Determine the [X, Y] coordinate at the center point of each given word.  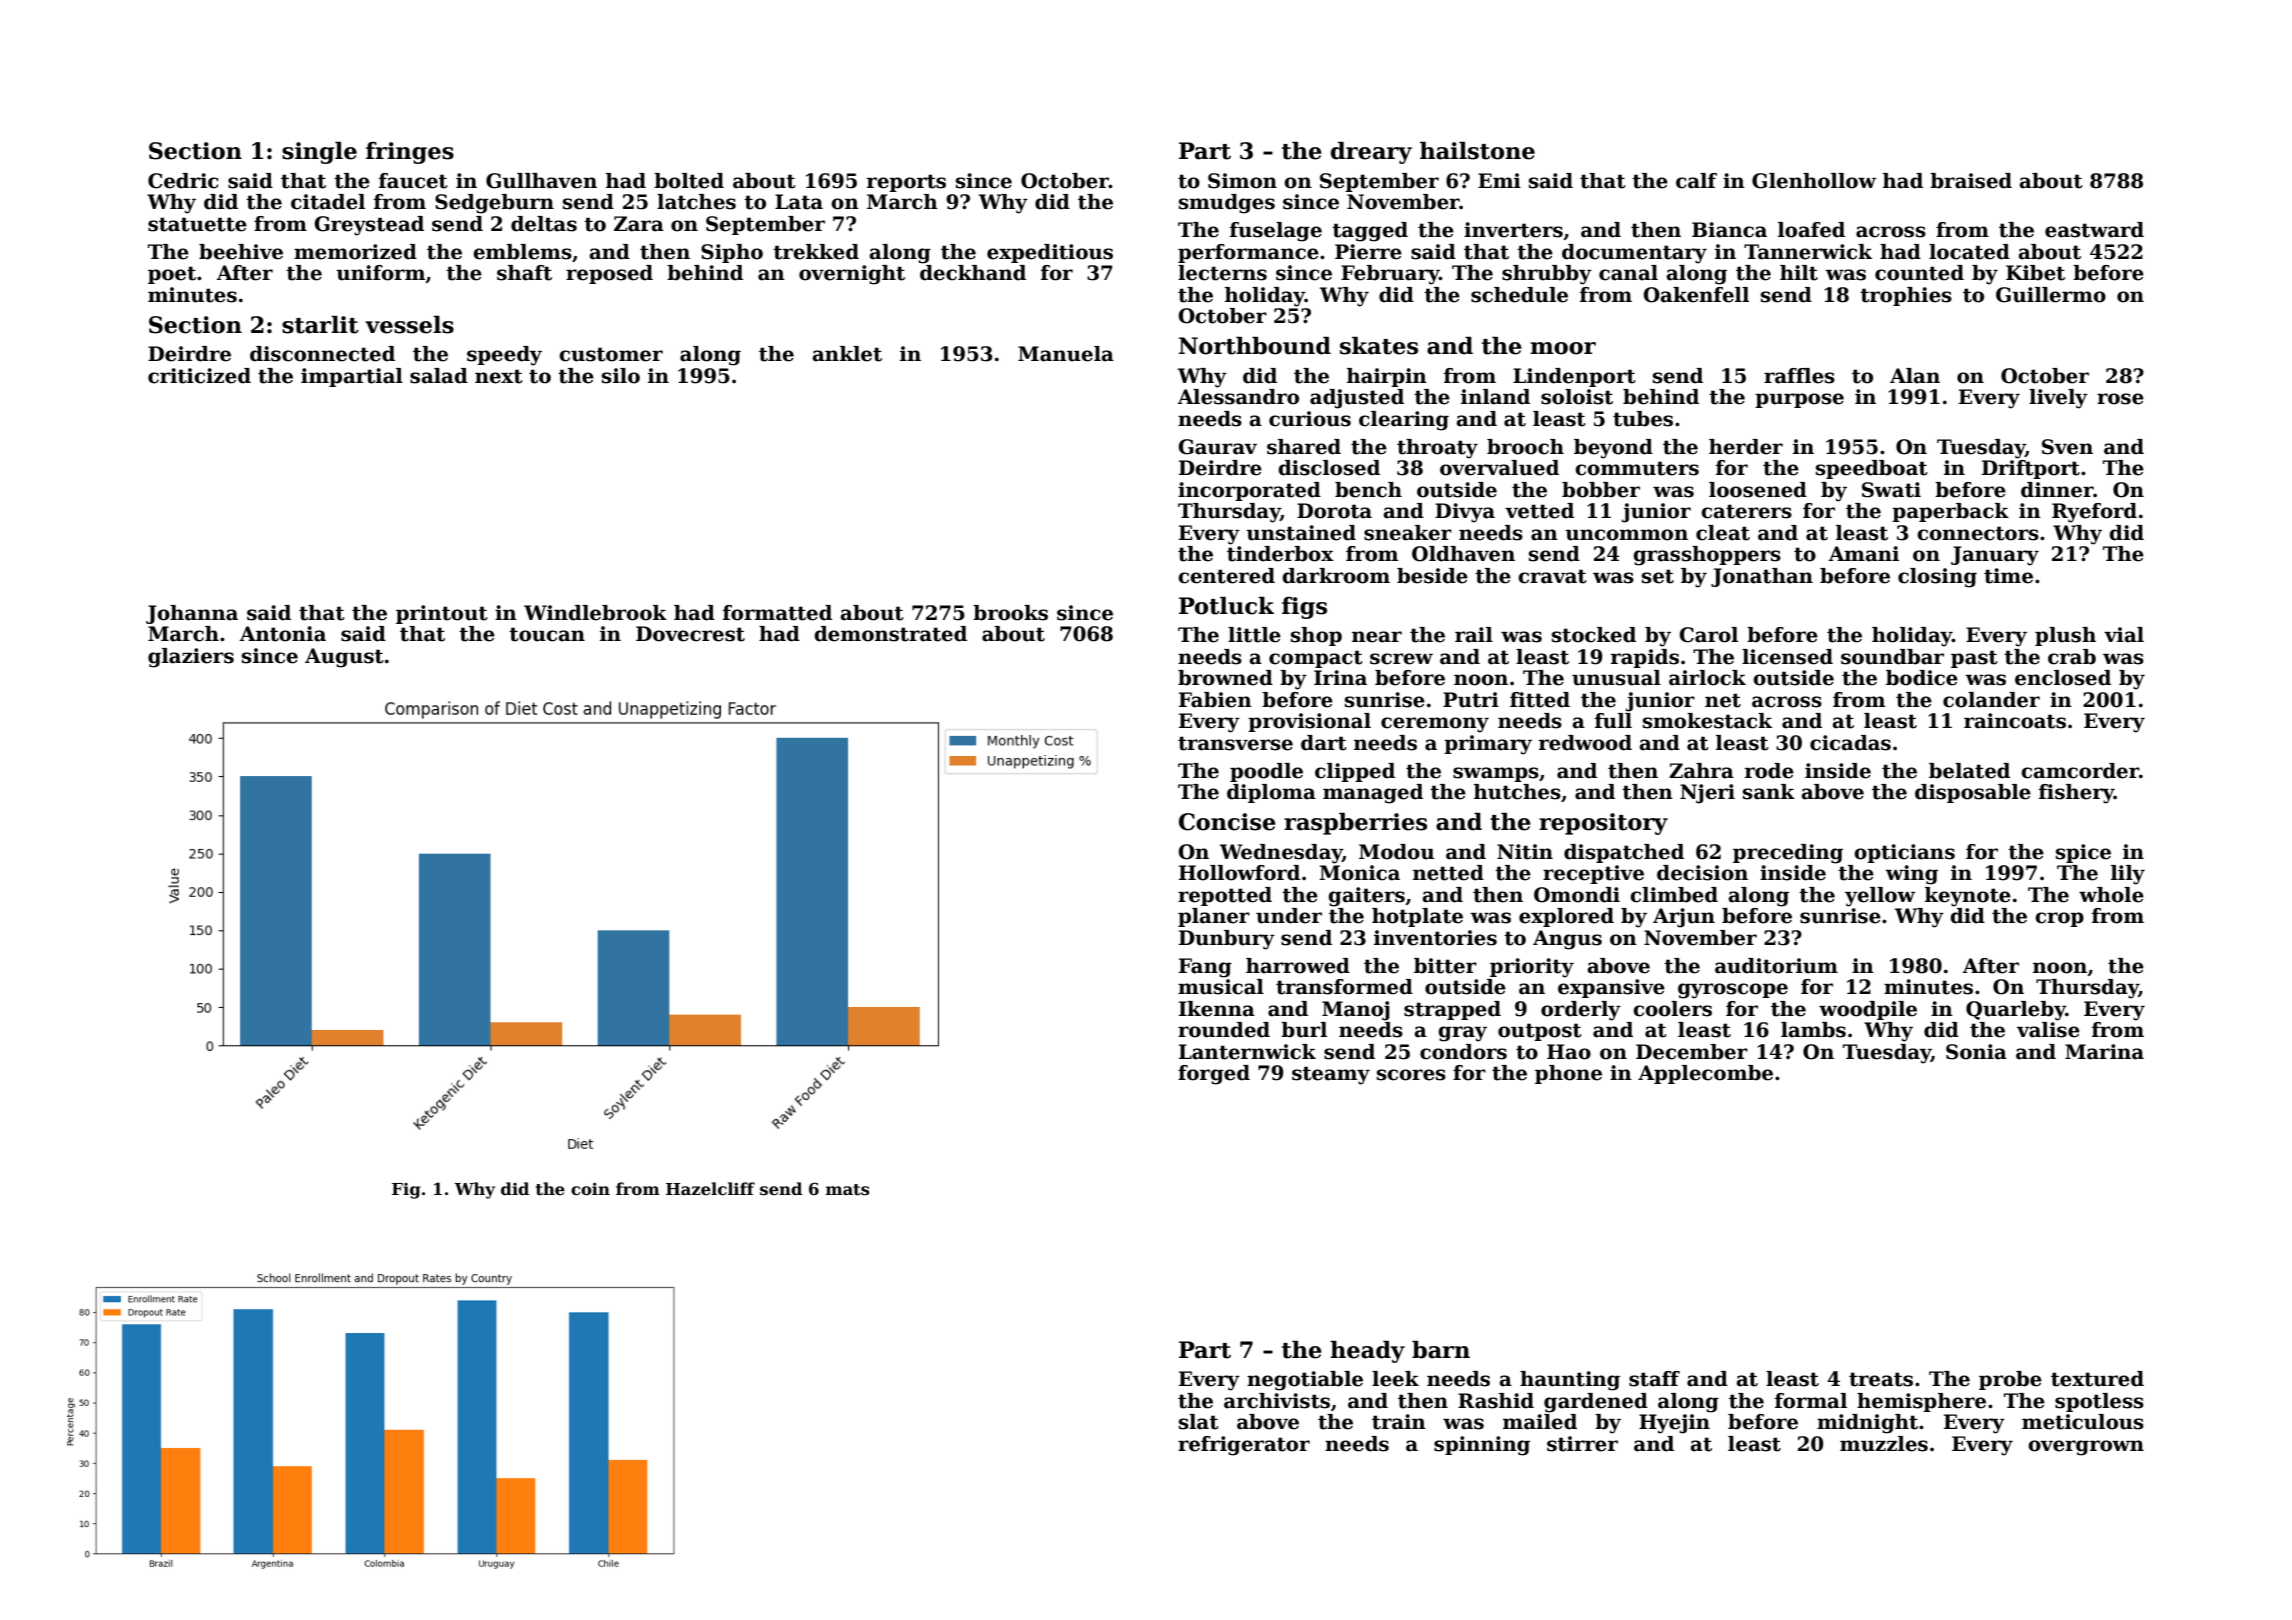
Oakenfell [1696, 295]
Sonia [1976, 1052]
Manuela [1066, 354]
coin [590, 1189]
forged [1214, 1075]
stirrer [1582, 1444]
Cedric [183, 181]
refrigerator [1244, 1446]
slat [1199, 1422]
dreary [1371, 153]
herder [1746, 447]
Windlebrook [595, 613]
